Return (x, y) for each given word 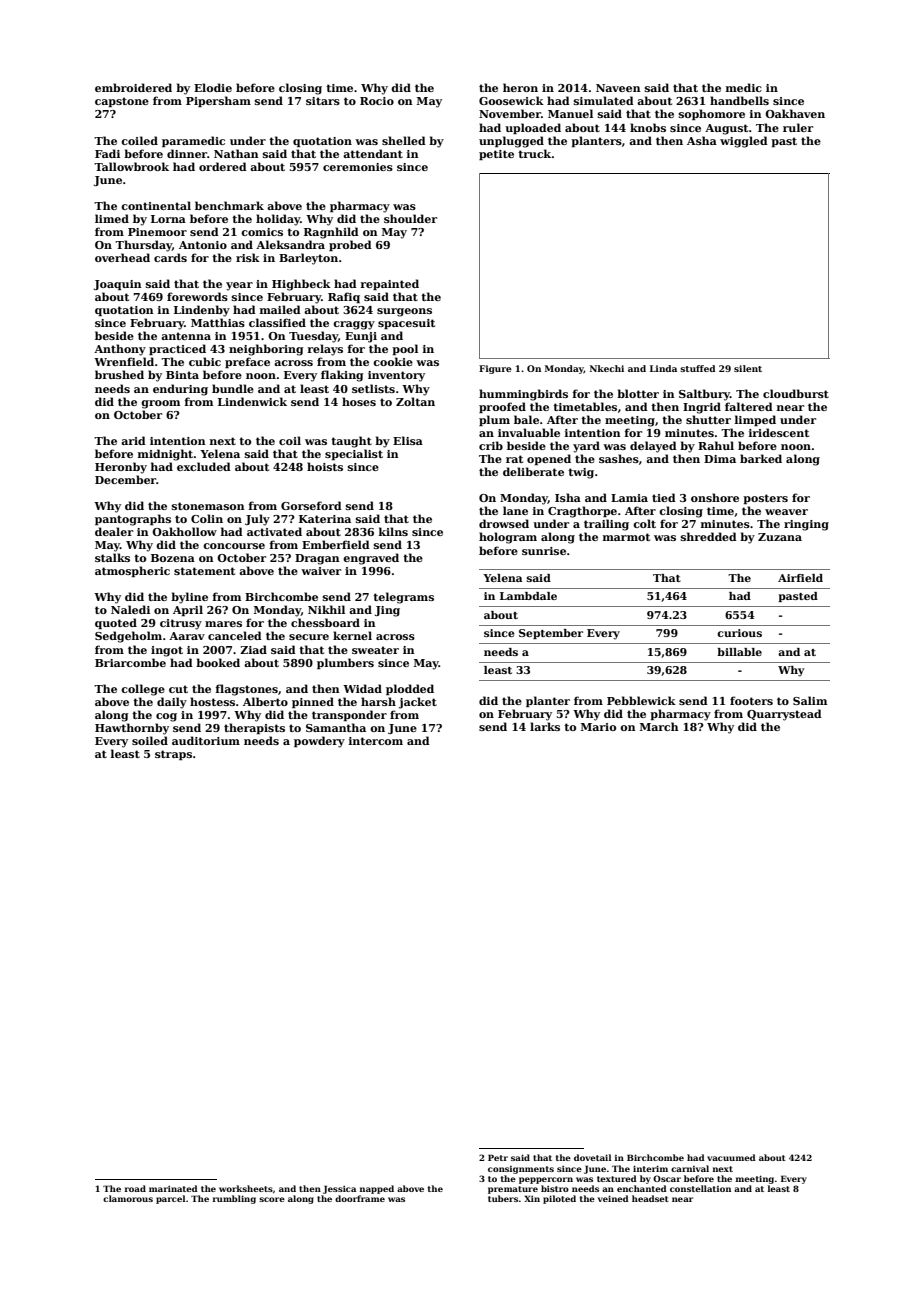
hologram (508, 538)
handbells (739, 100)
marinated (173, 1188)
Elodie (213, 87)
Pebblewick (641, 700)
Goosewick (511, 100)
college (143, 690)
